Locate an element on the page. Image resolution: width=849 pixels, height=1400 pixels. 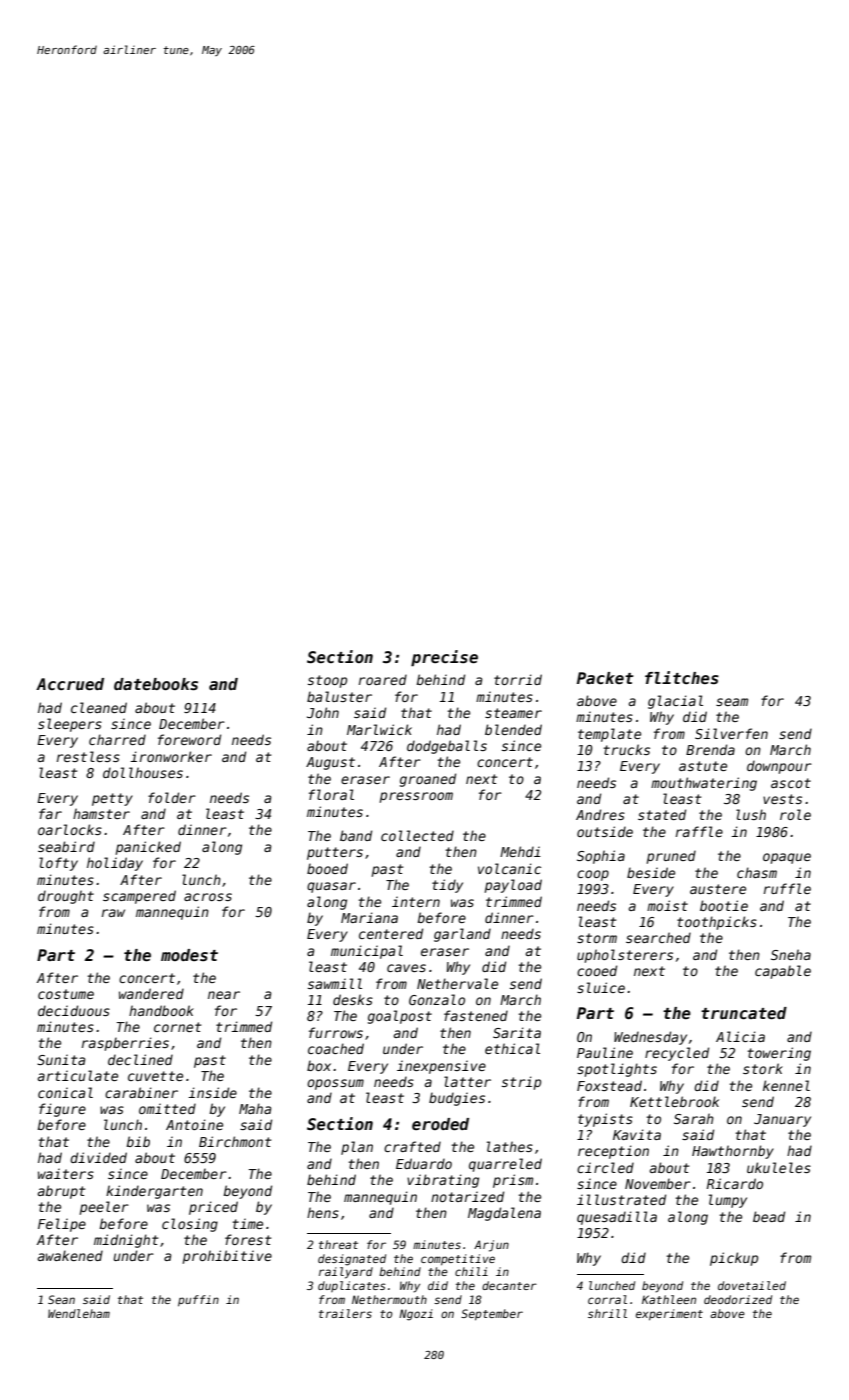
puffin is located at coordinates (198, 1301).
